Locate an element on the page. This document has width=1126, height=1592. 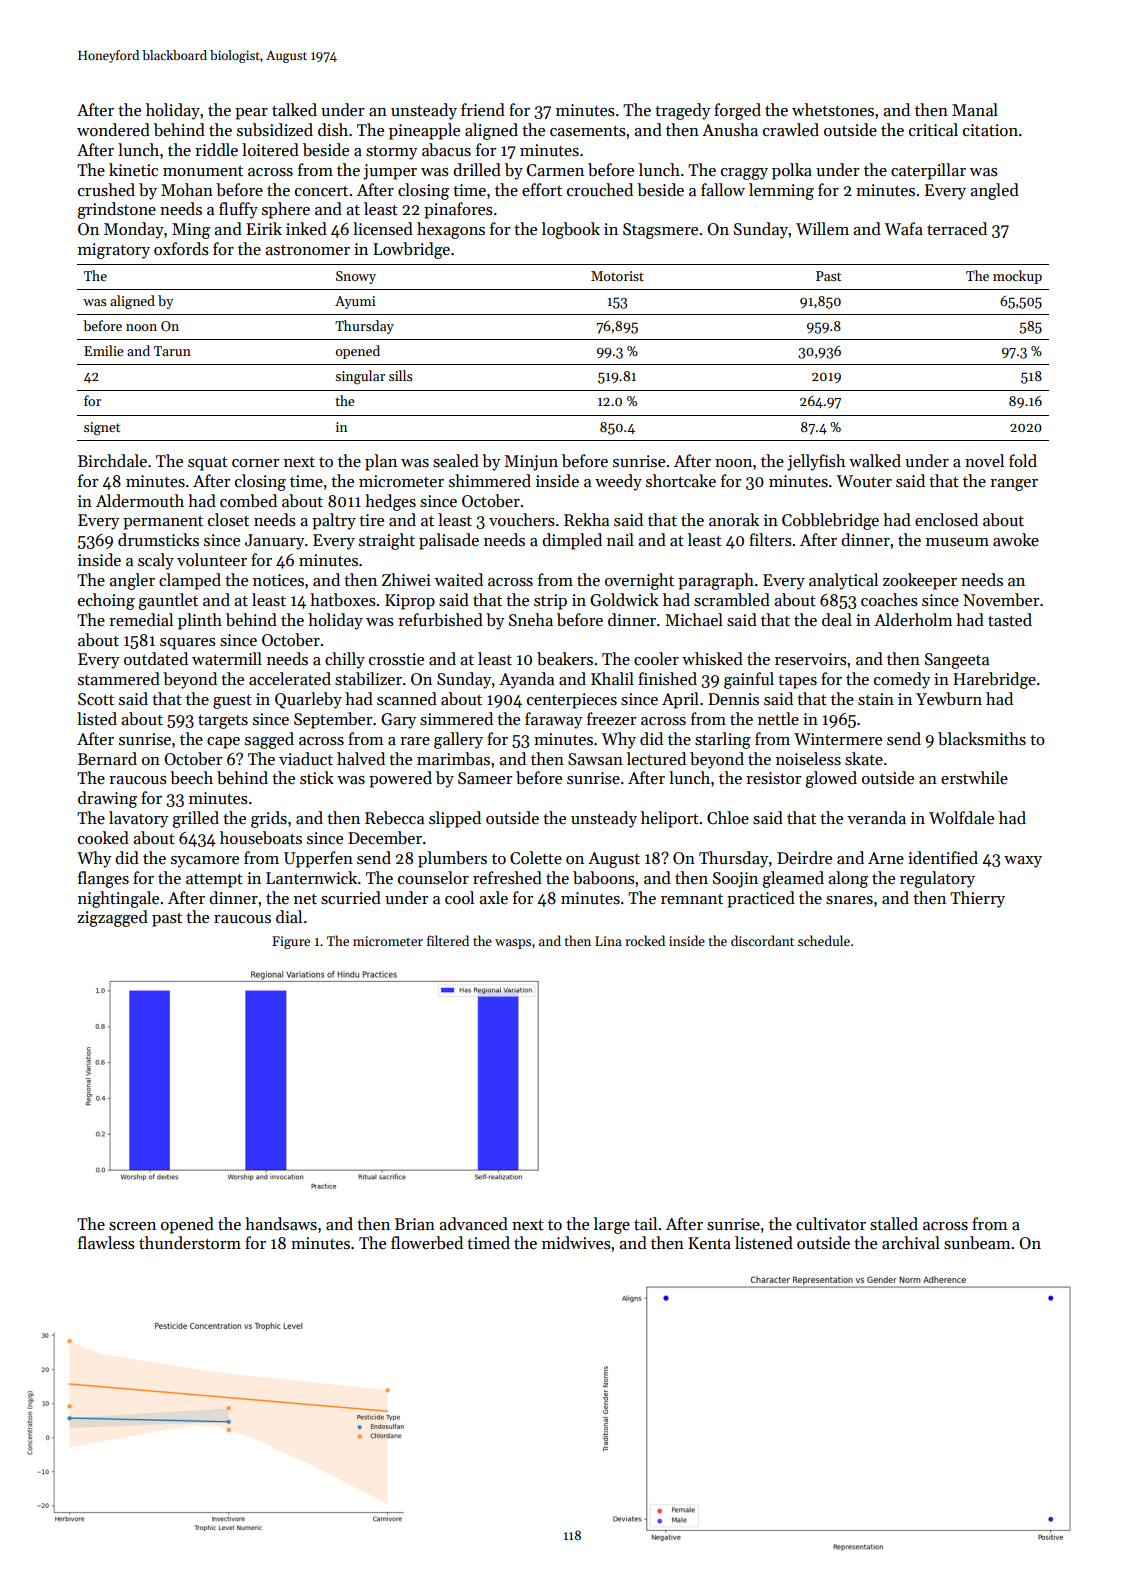
crushed is located at coordinates (106, 190).
